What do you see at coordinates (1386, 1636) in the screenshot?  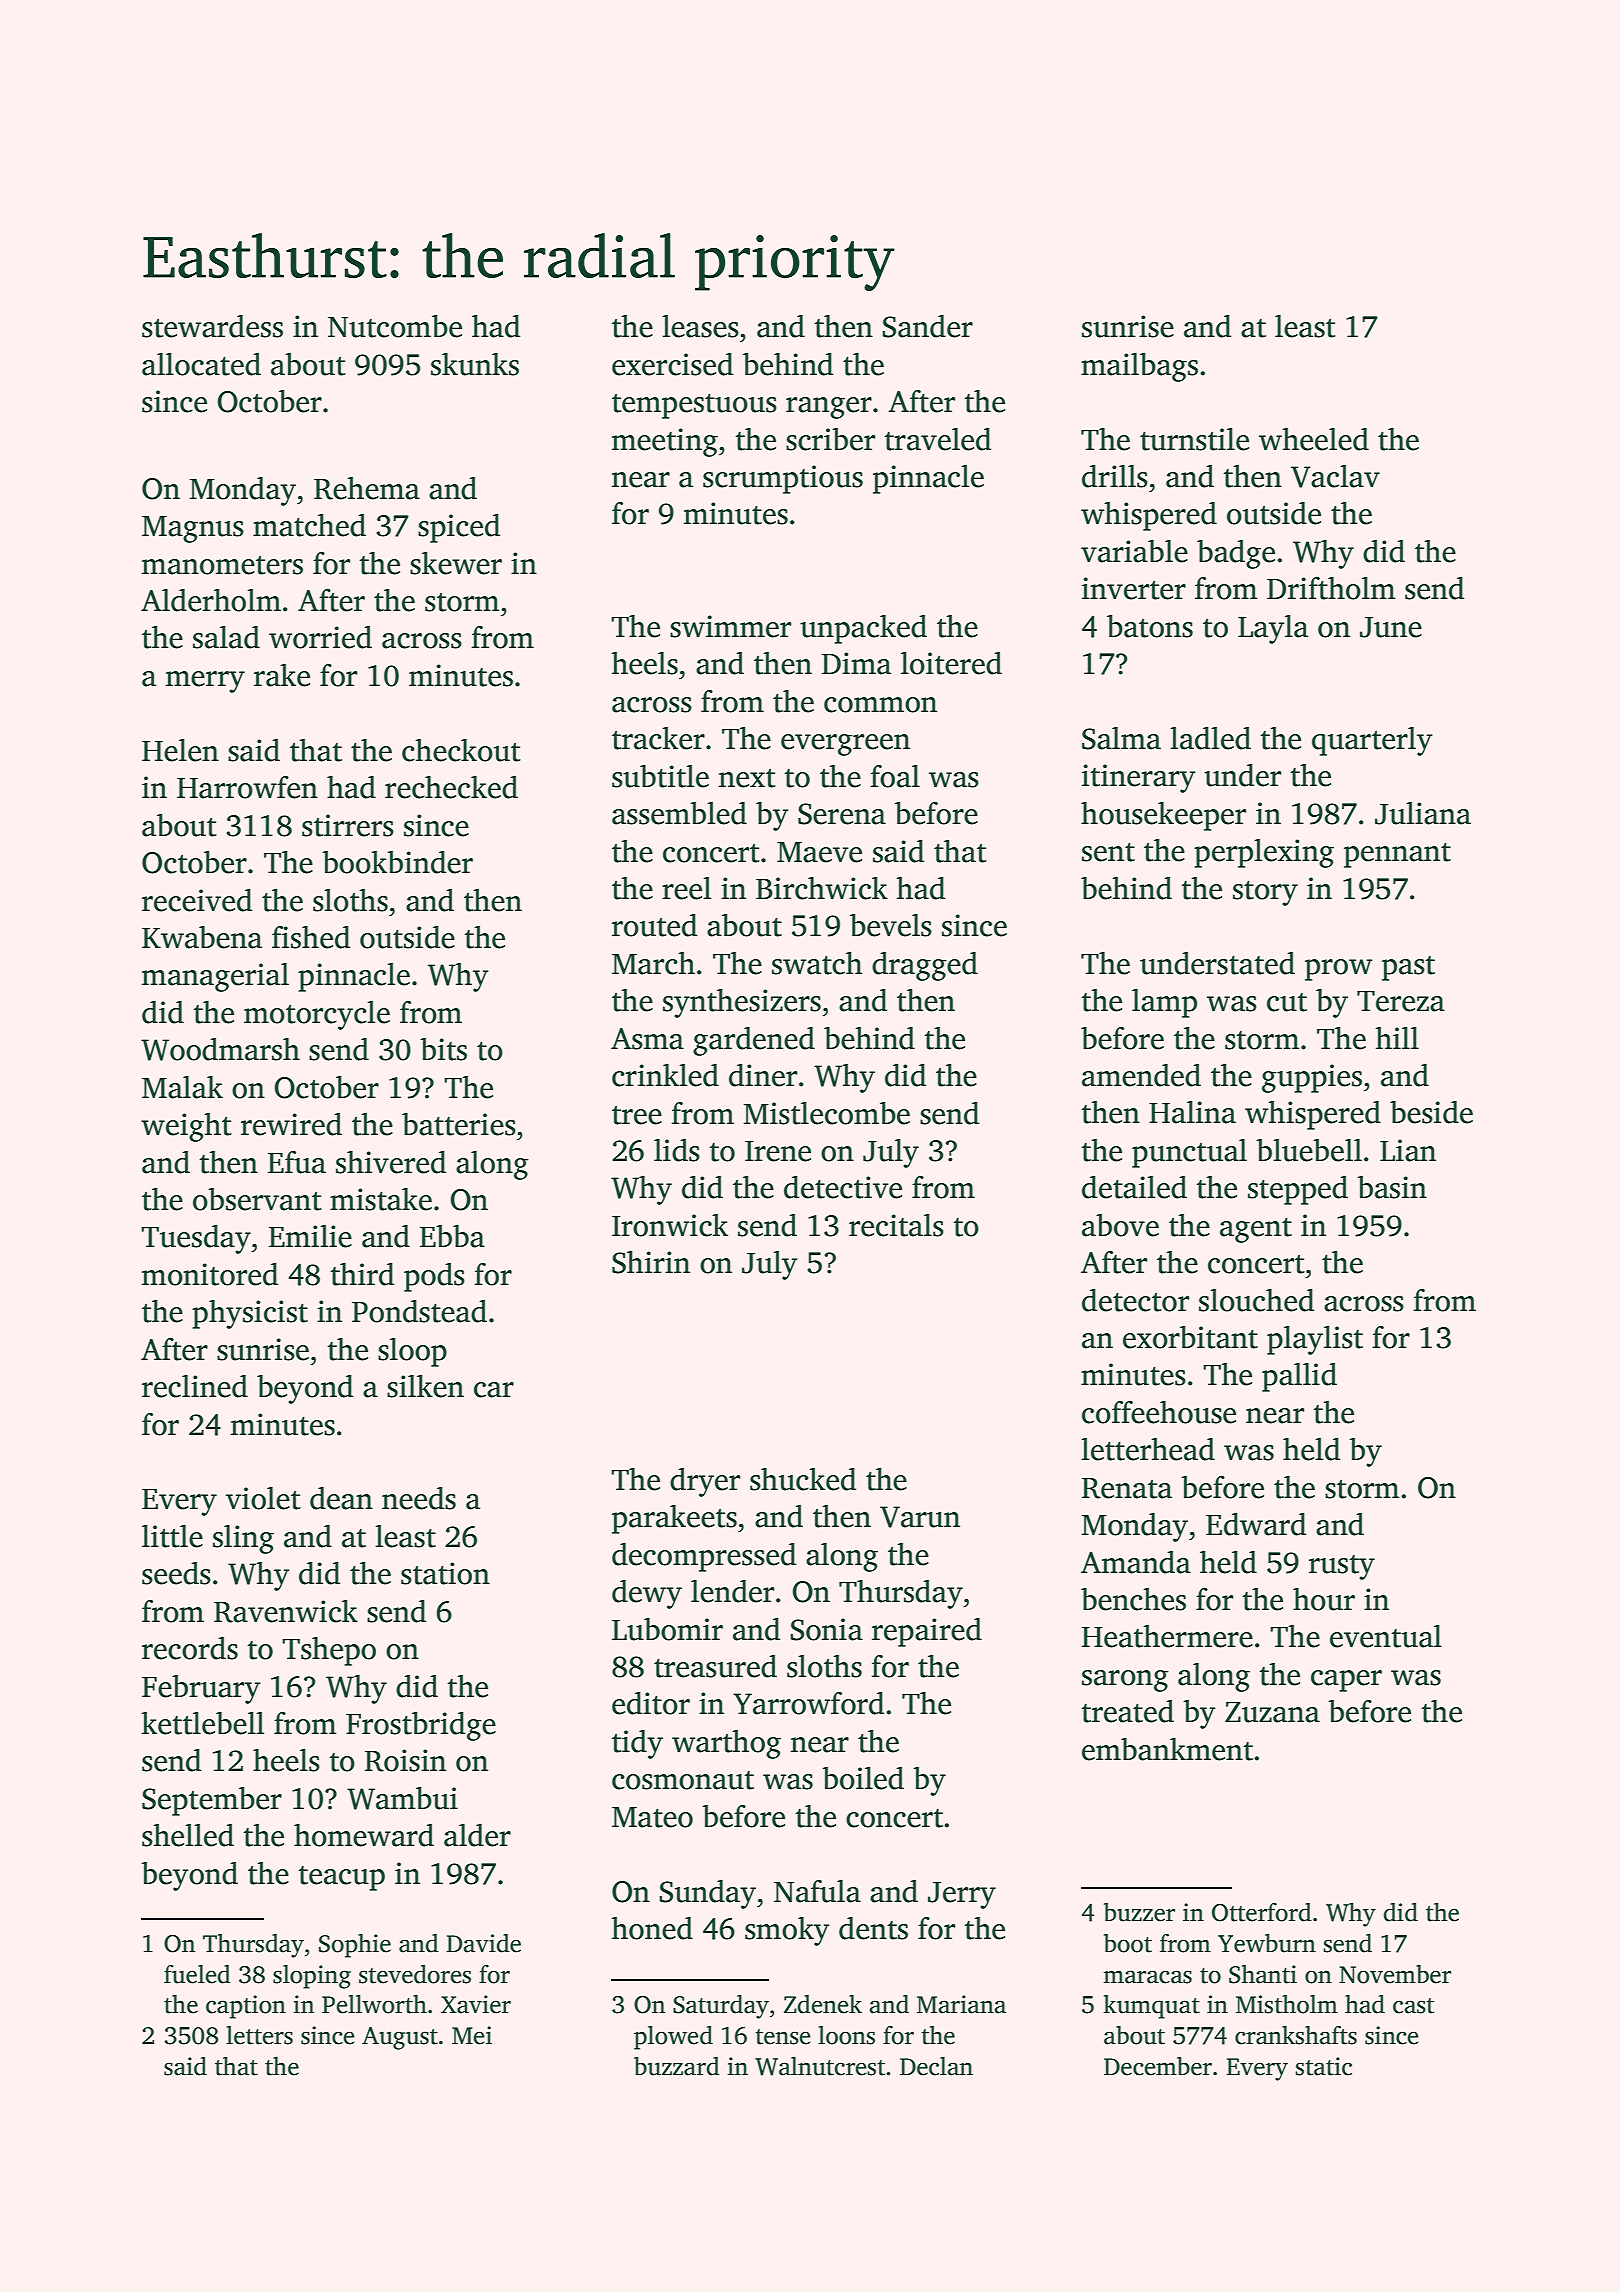 I see `eventual` at bounding box center [1386, 1636].
